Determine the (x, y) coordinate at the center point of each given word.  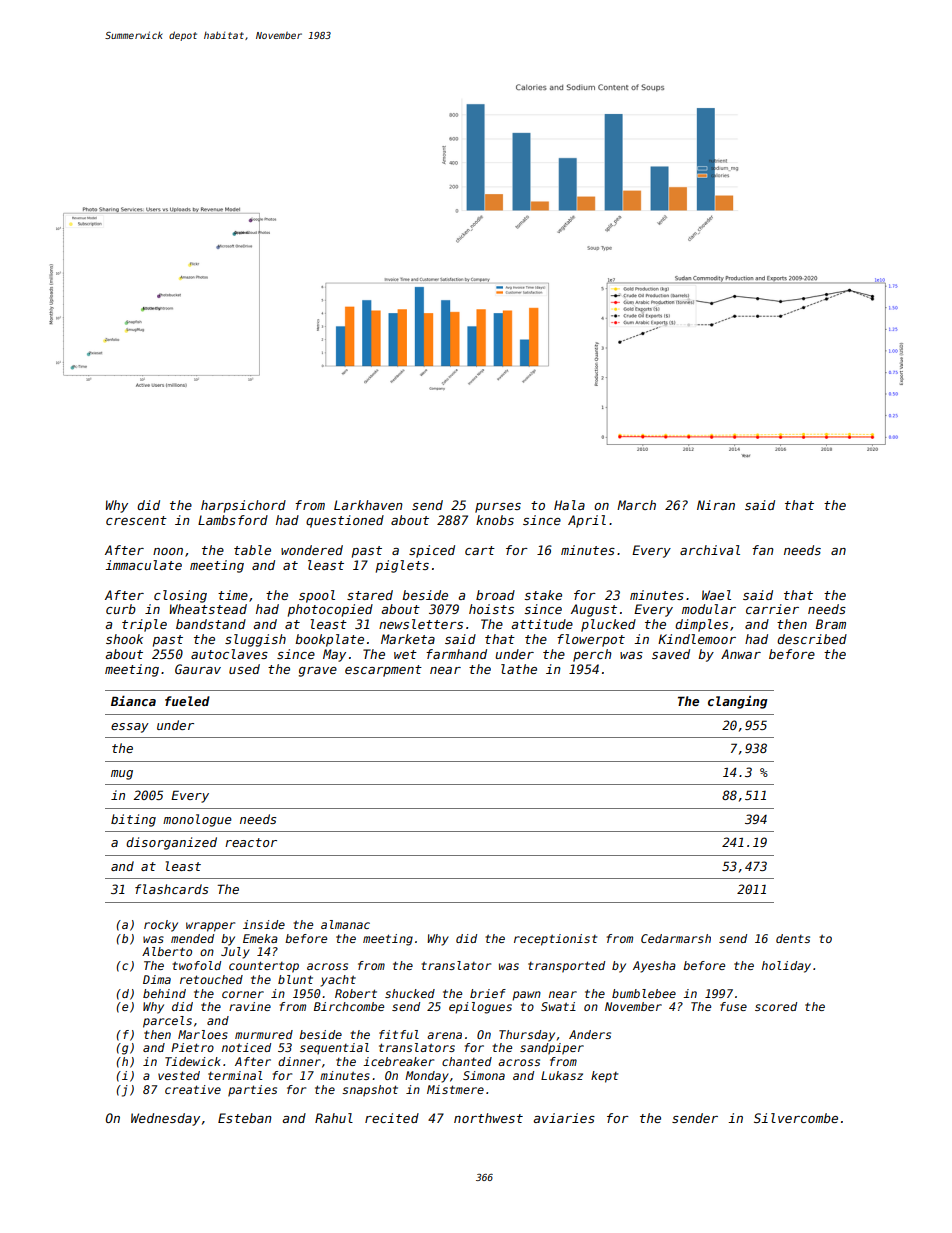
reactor (251, 842)
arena (444, 1035)
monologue (197, 820)
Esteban (245, 1118)
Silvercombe (796, 1118)
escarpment (383, 671)
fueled (187, 701)
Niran (716, 505)
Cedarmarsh (676, 938)
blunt (295, 979)
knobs (495, 520)
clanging (738, 702)
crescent (136, 520)
